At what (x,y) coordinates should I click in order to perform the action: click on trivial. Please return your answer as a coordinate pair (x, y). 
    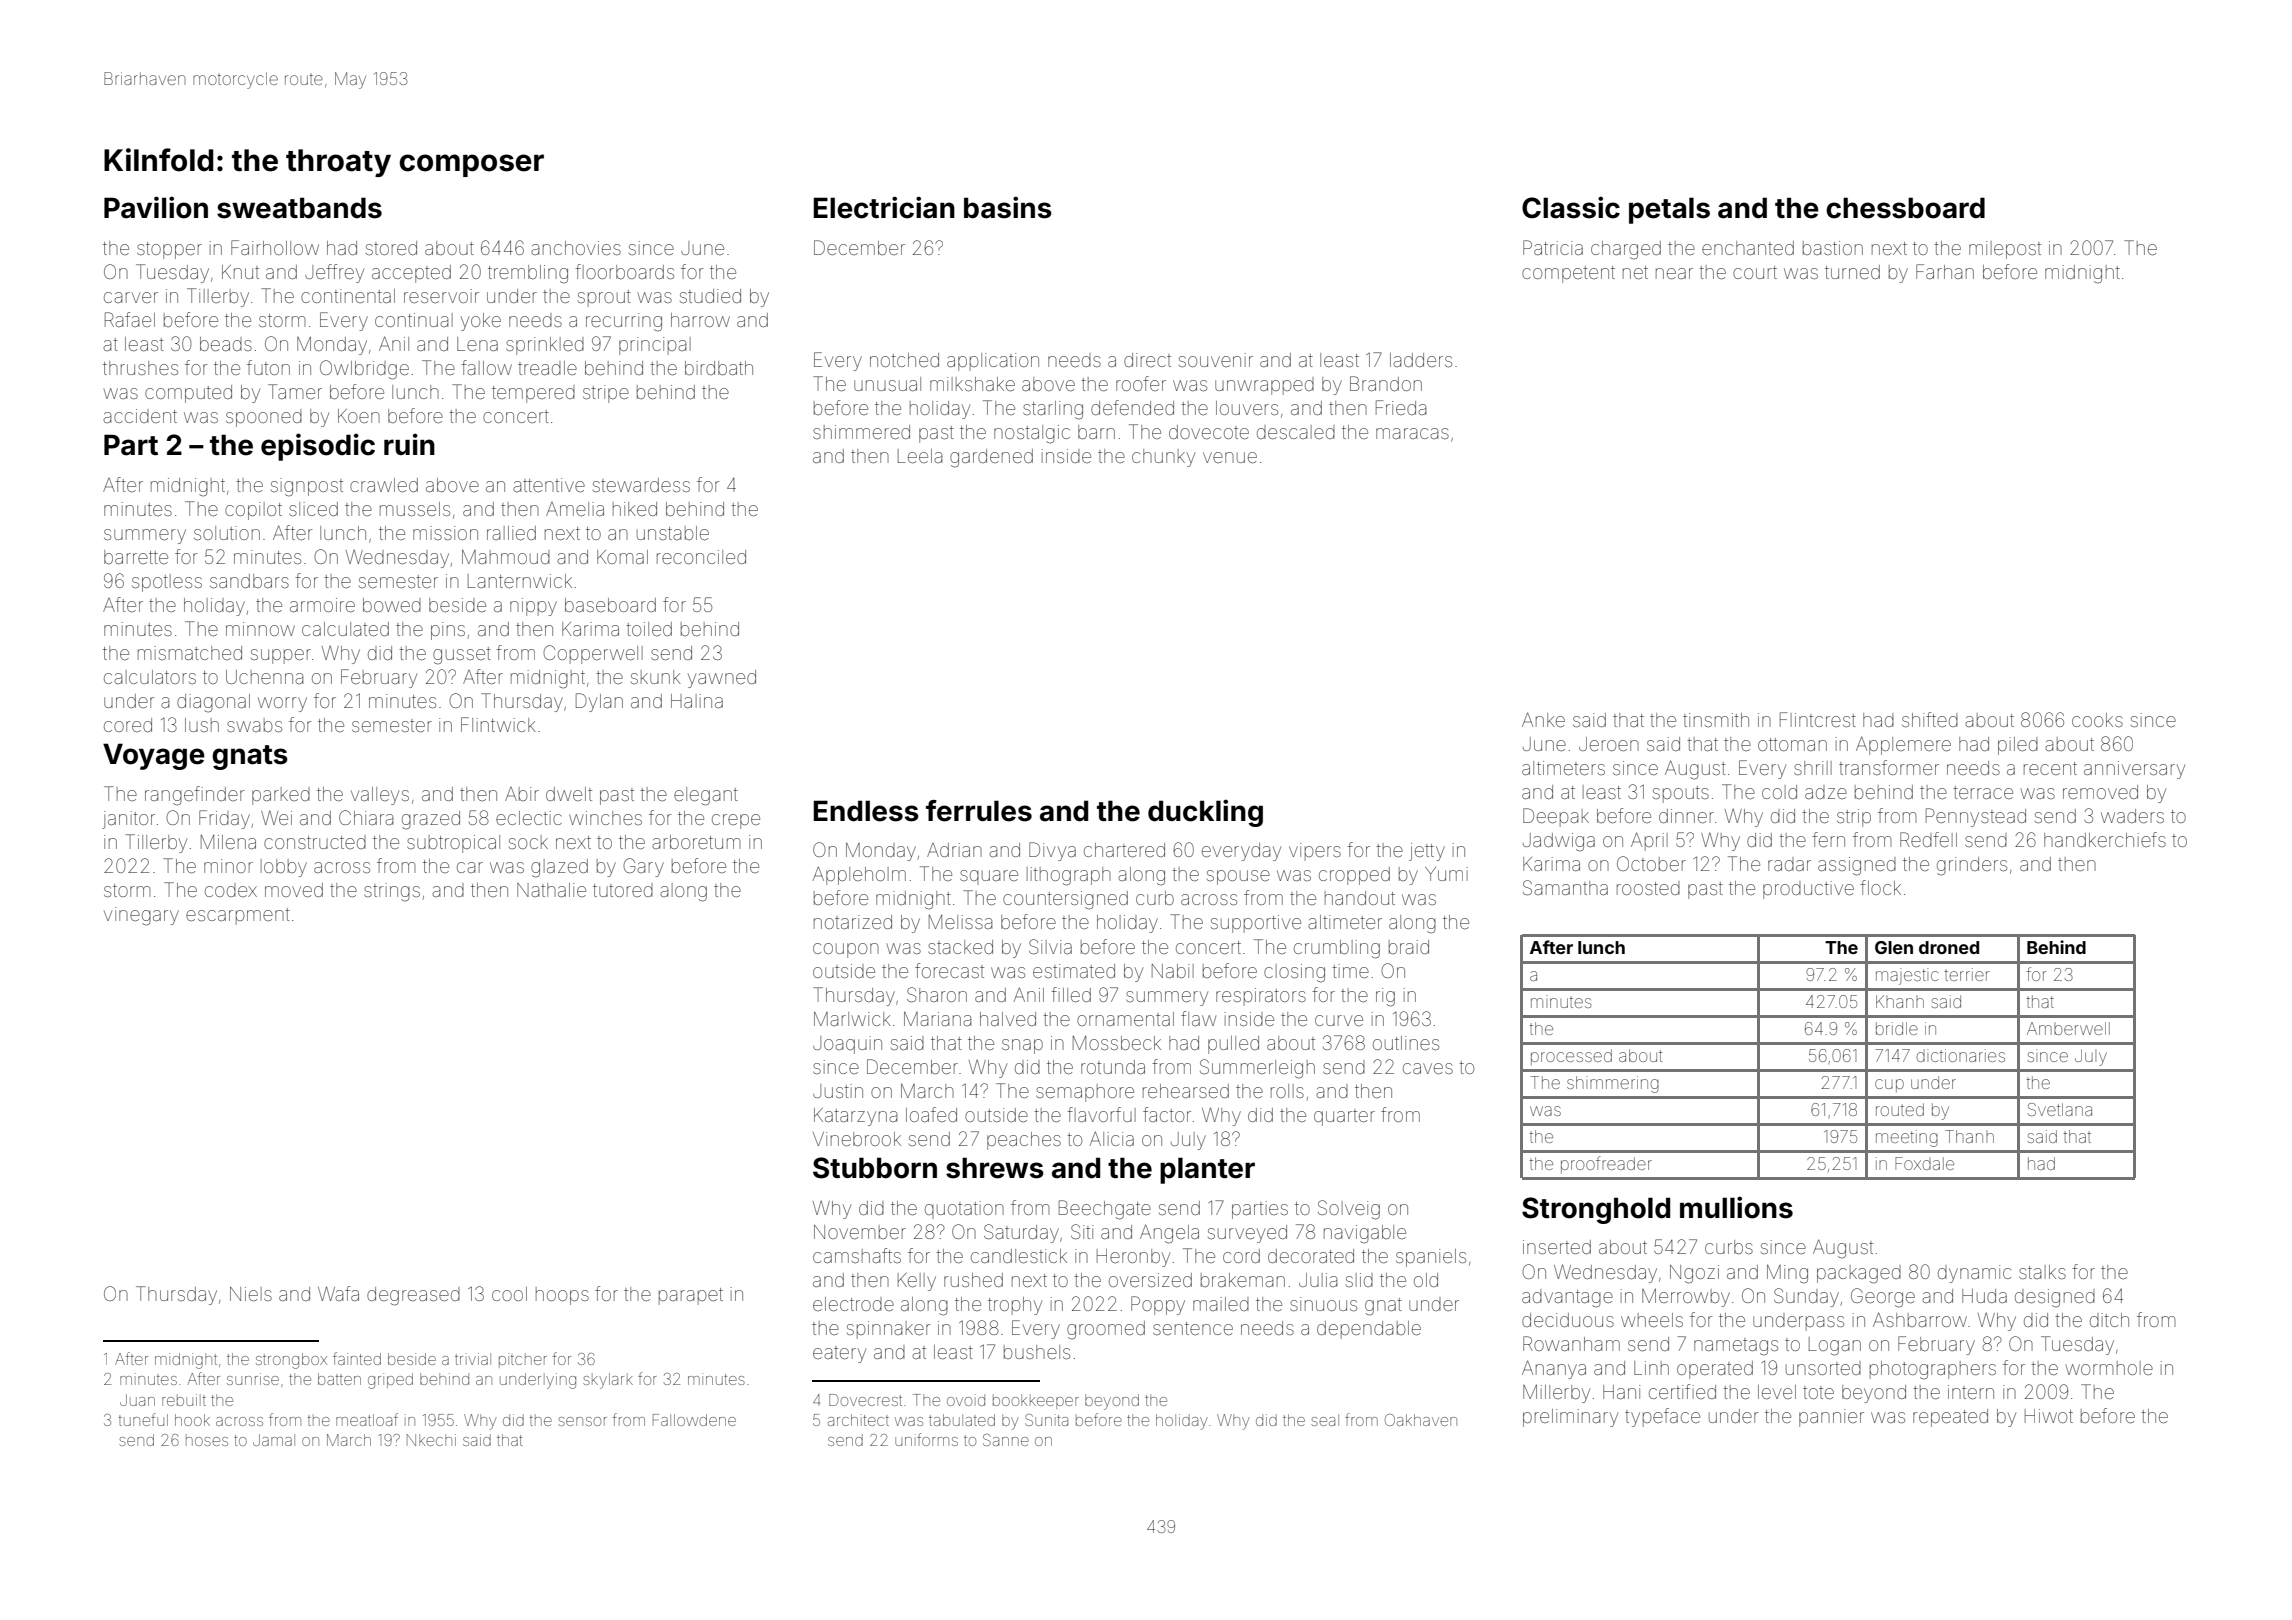
    Looking at the image, I should click on (473, 1359).
